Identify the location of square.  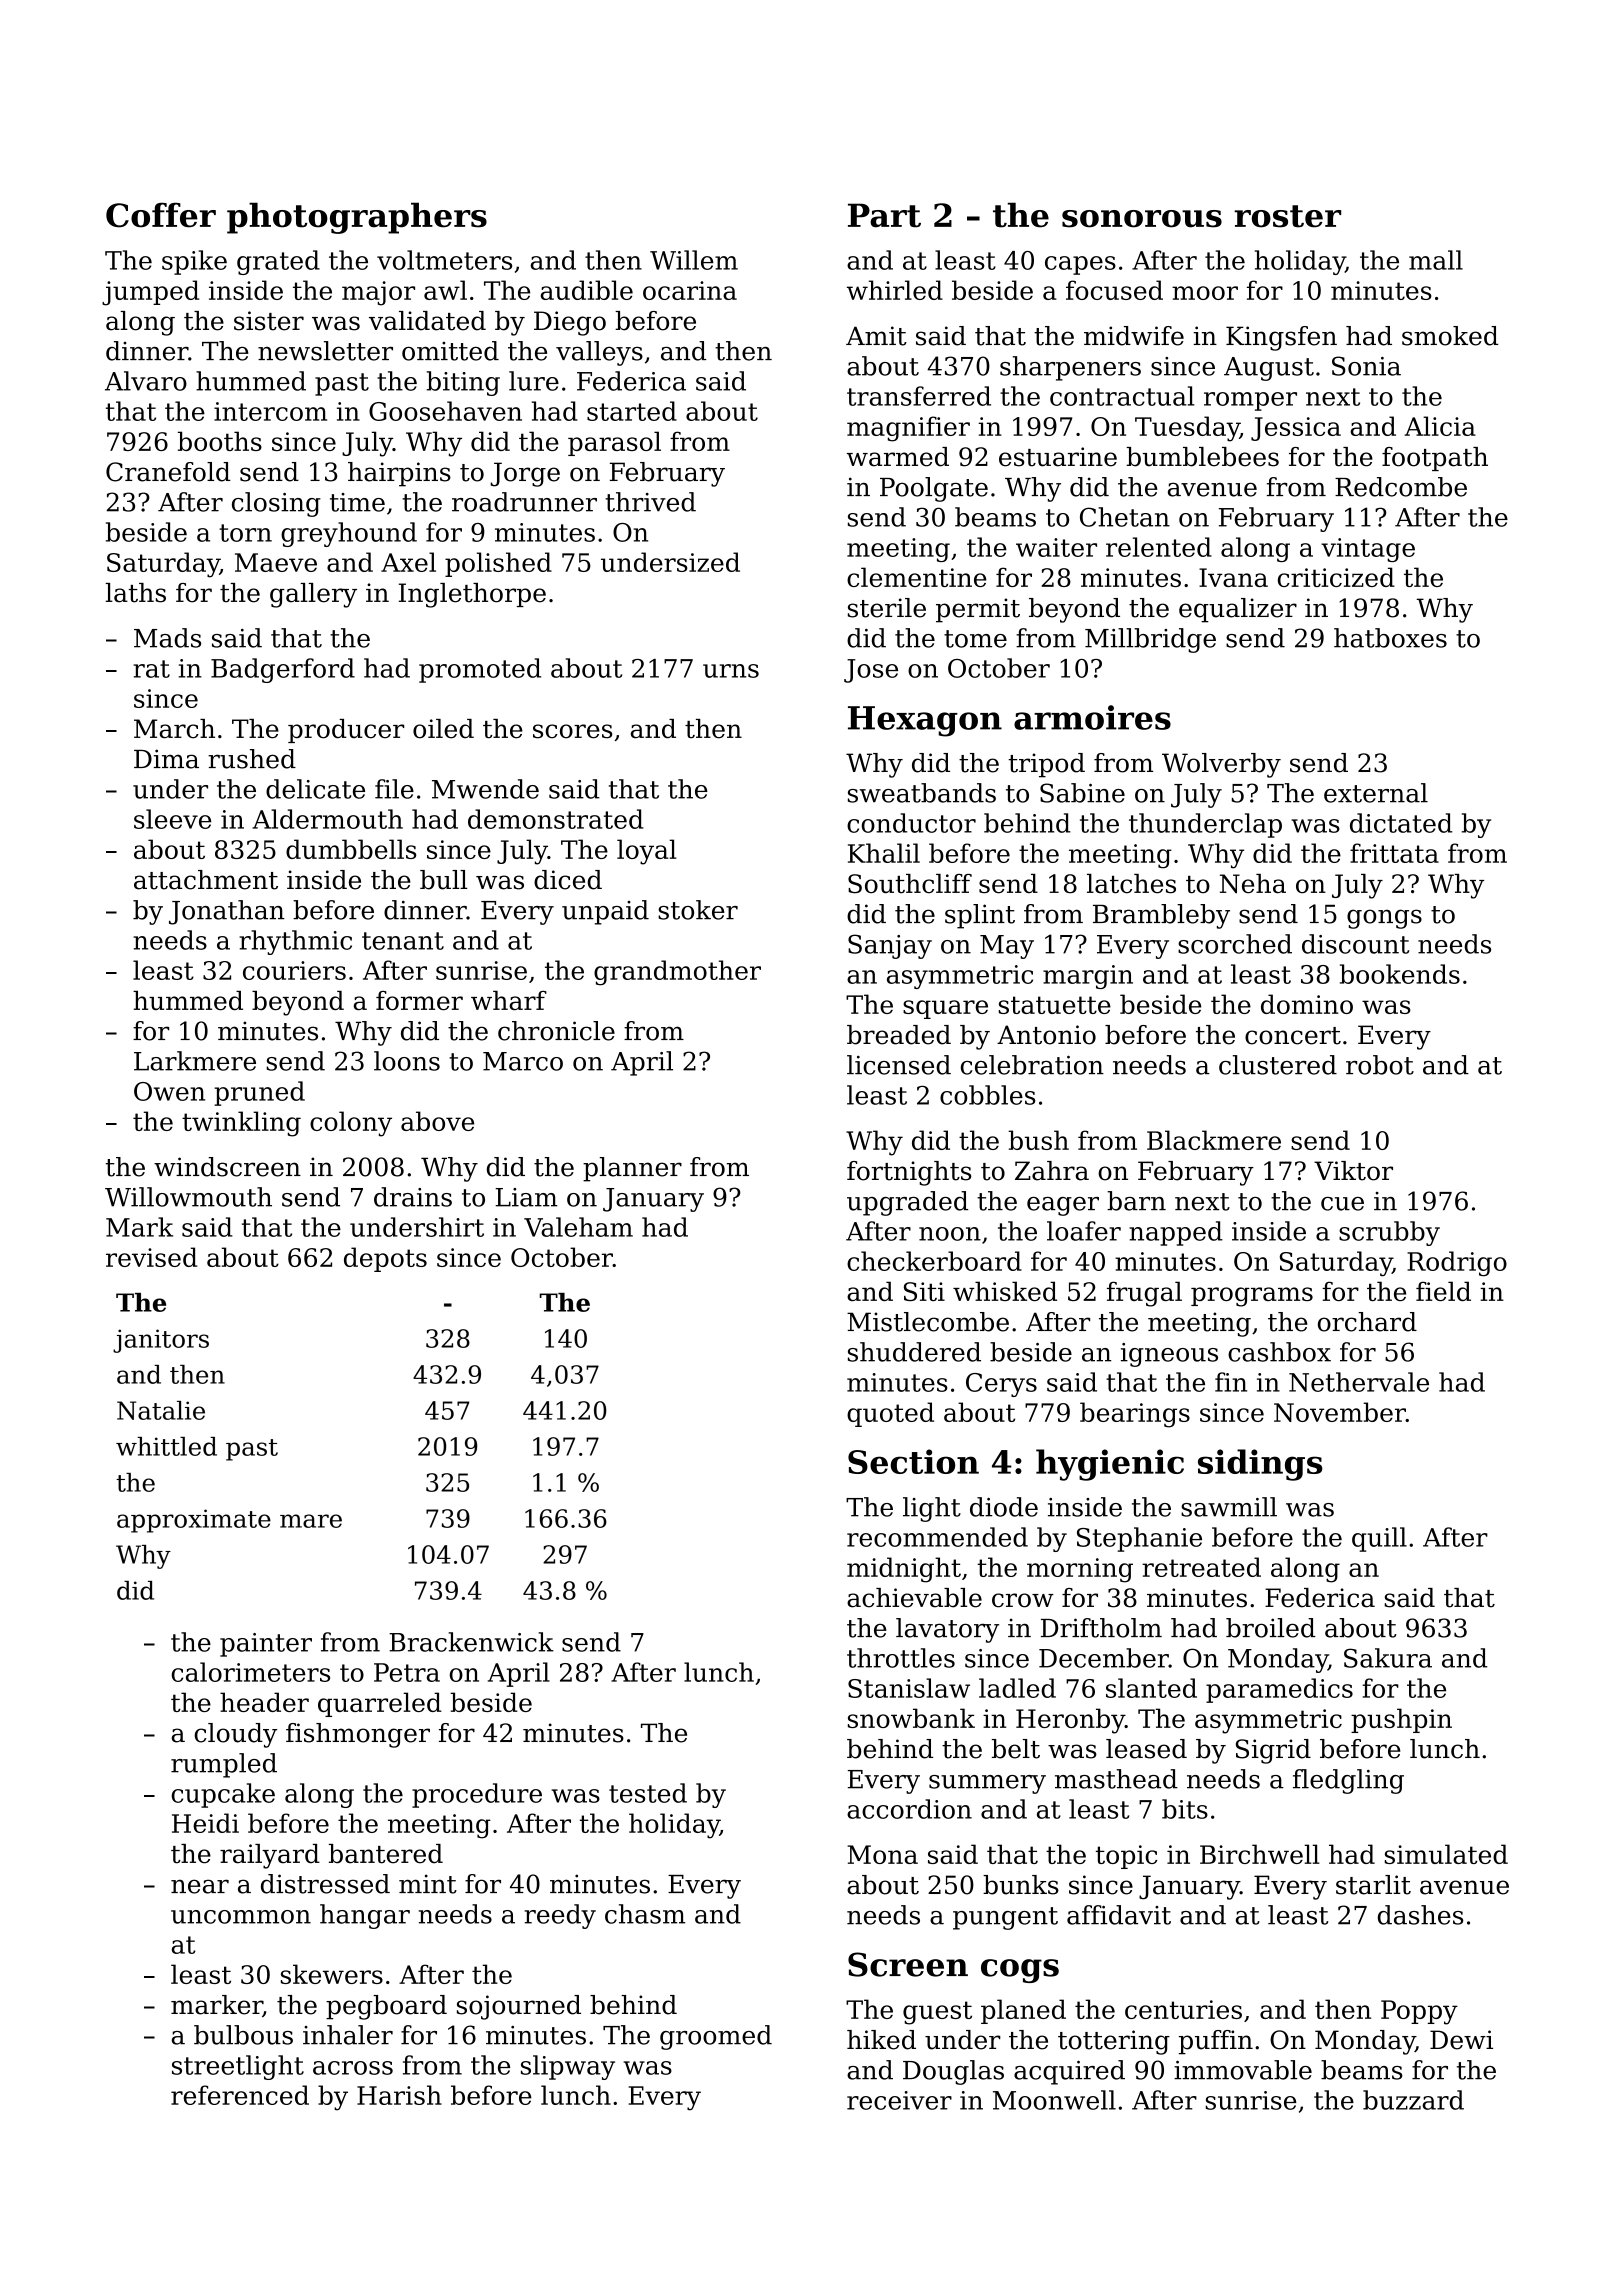
(945, 1009).
